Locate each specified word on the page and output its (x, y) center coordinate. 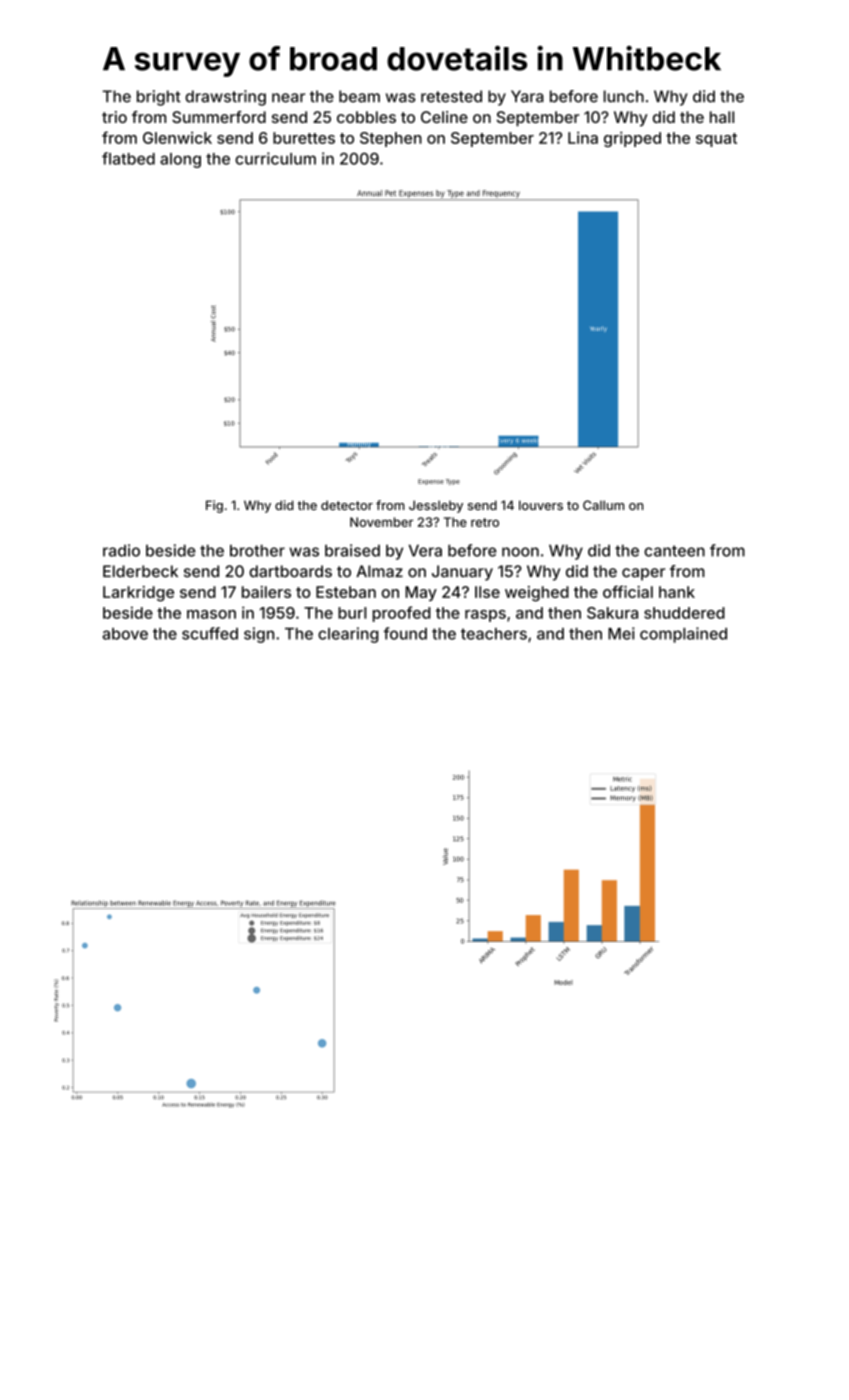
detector (347, 505)
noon (520, 552)
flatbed (128, 158)
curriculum (275, 158)
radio (121, 550)
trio (114, 117)
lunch (624, 96)
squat (716, 140)
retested (451, 96)
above (125, 634)
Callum (603, 505)
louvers (541, 505)
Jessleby (436, 506)
